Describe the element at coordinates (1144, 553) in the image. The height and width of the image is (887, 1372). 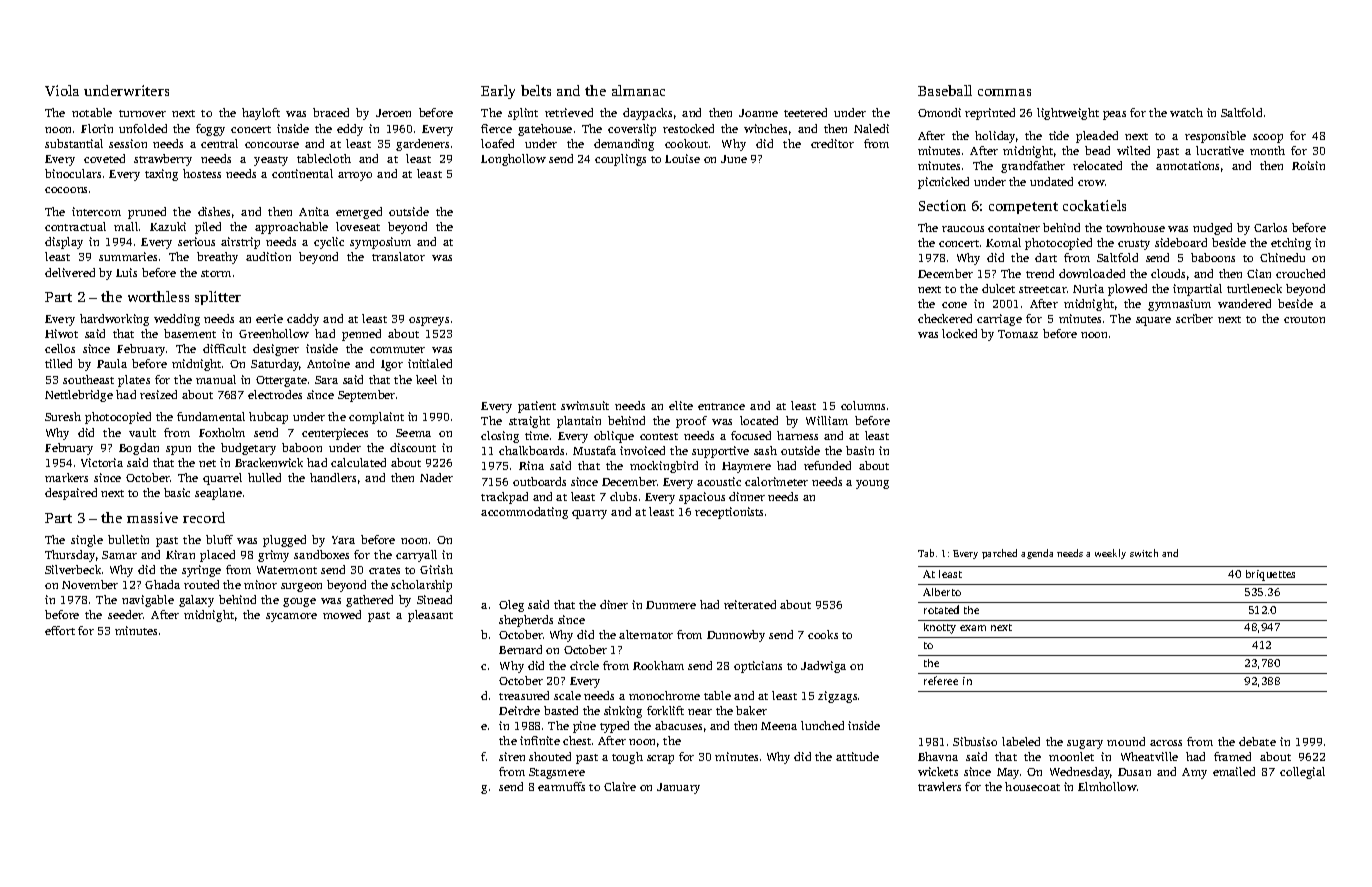
I see `switch` at that location.
